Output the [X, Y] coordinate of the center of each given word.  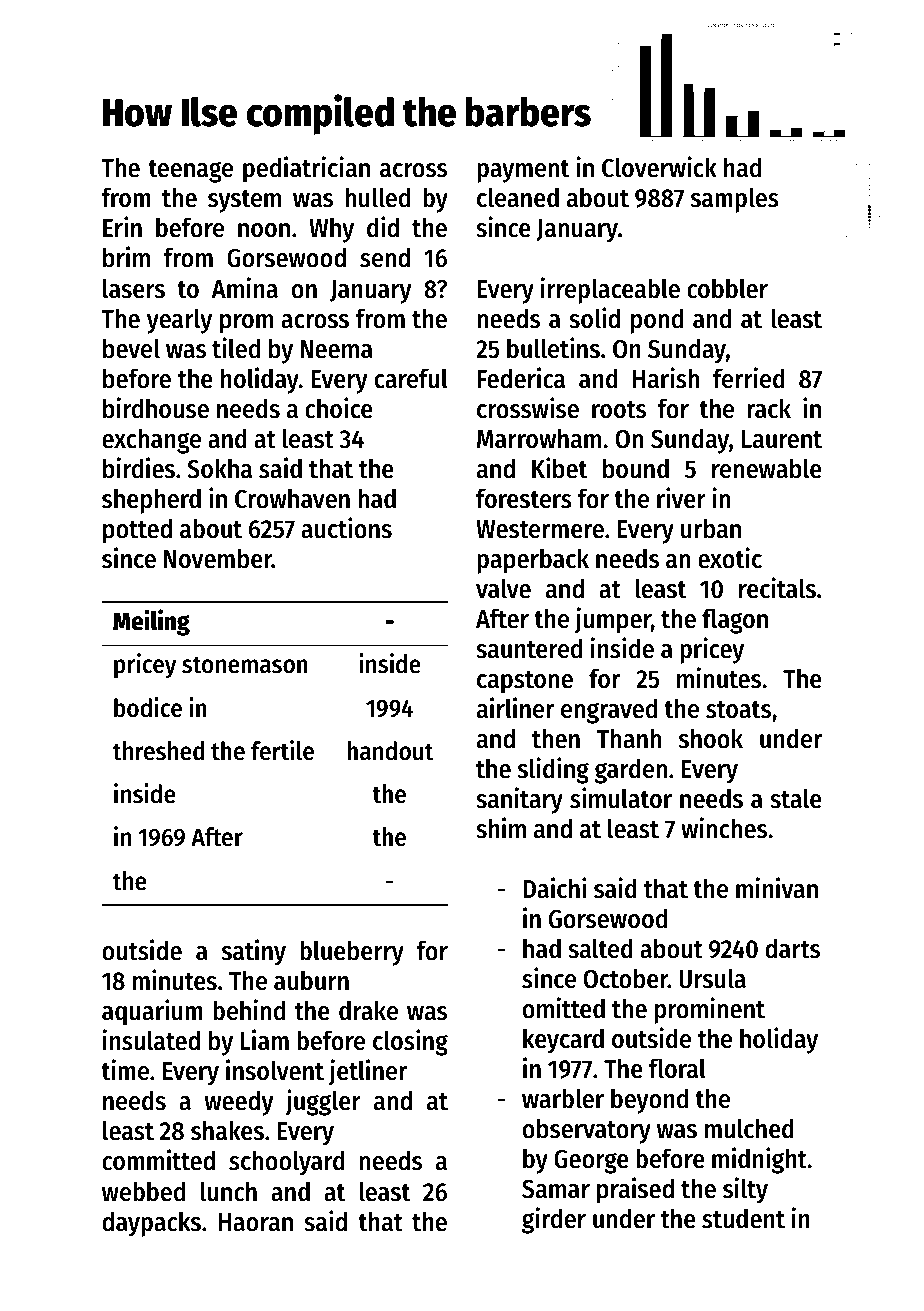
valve [503, 588]
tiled [236, 348]
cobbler [727, 288]
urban [711, 528]
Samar [556, 1189]
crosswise [528, 408]
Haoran [256, 1222]
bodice [148, 707]
